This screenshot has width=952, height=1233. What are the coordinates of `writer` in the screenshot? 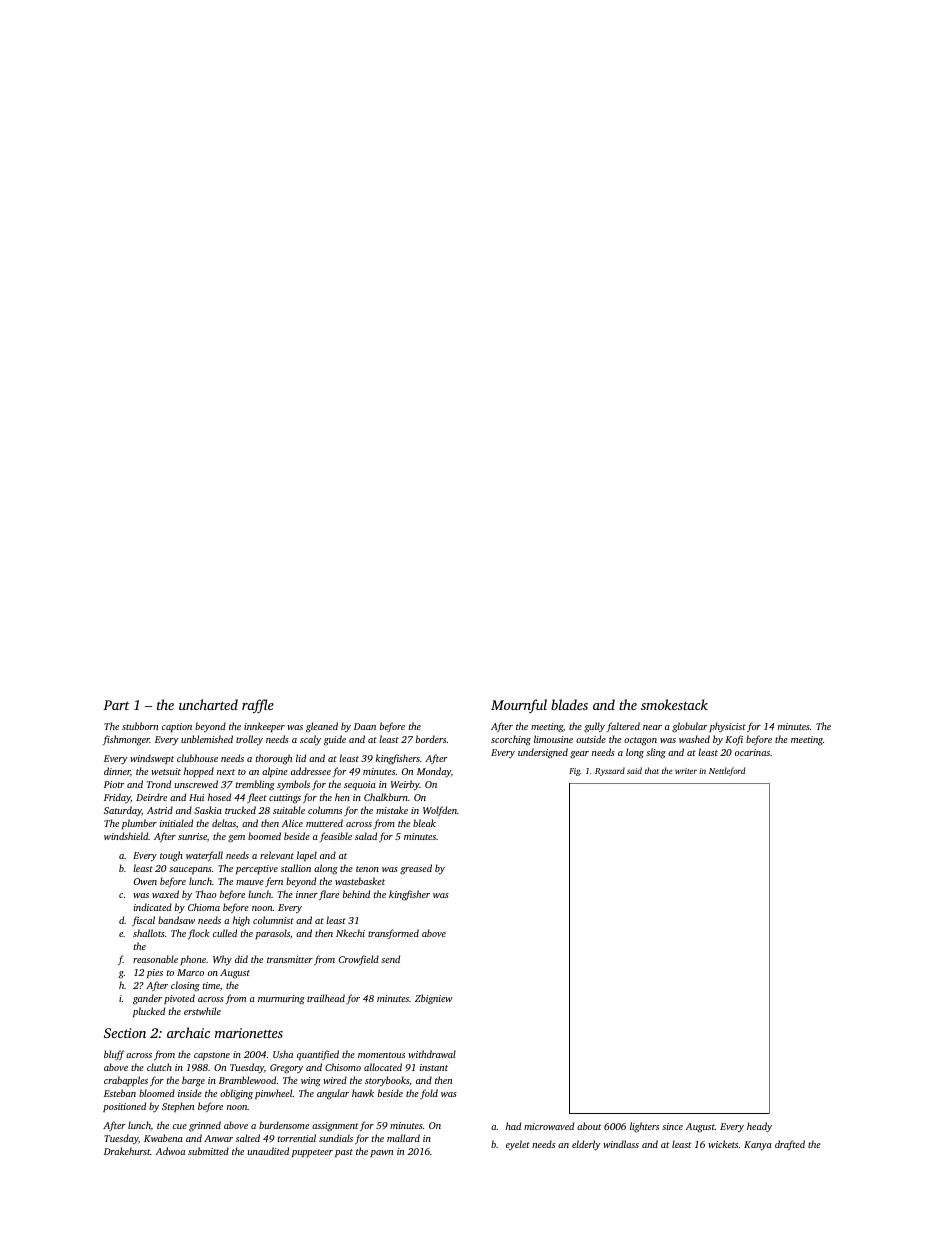 It's located at (686, 771).
